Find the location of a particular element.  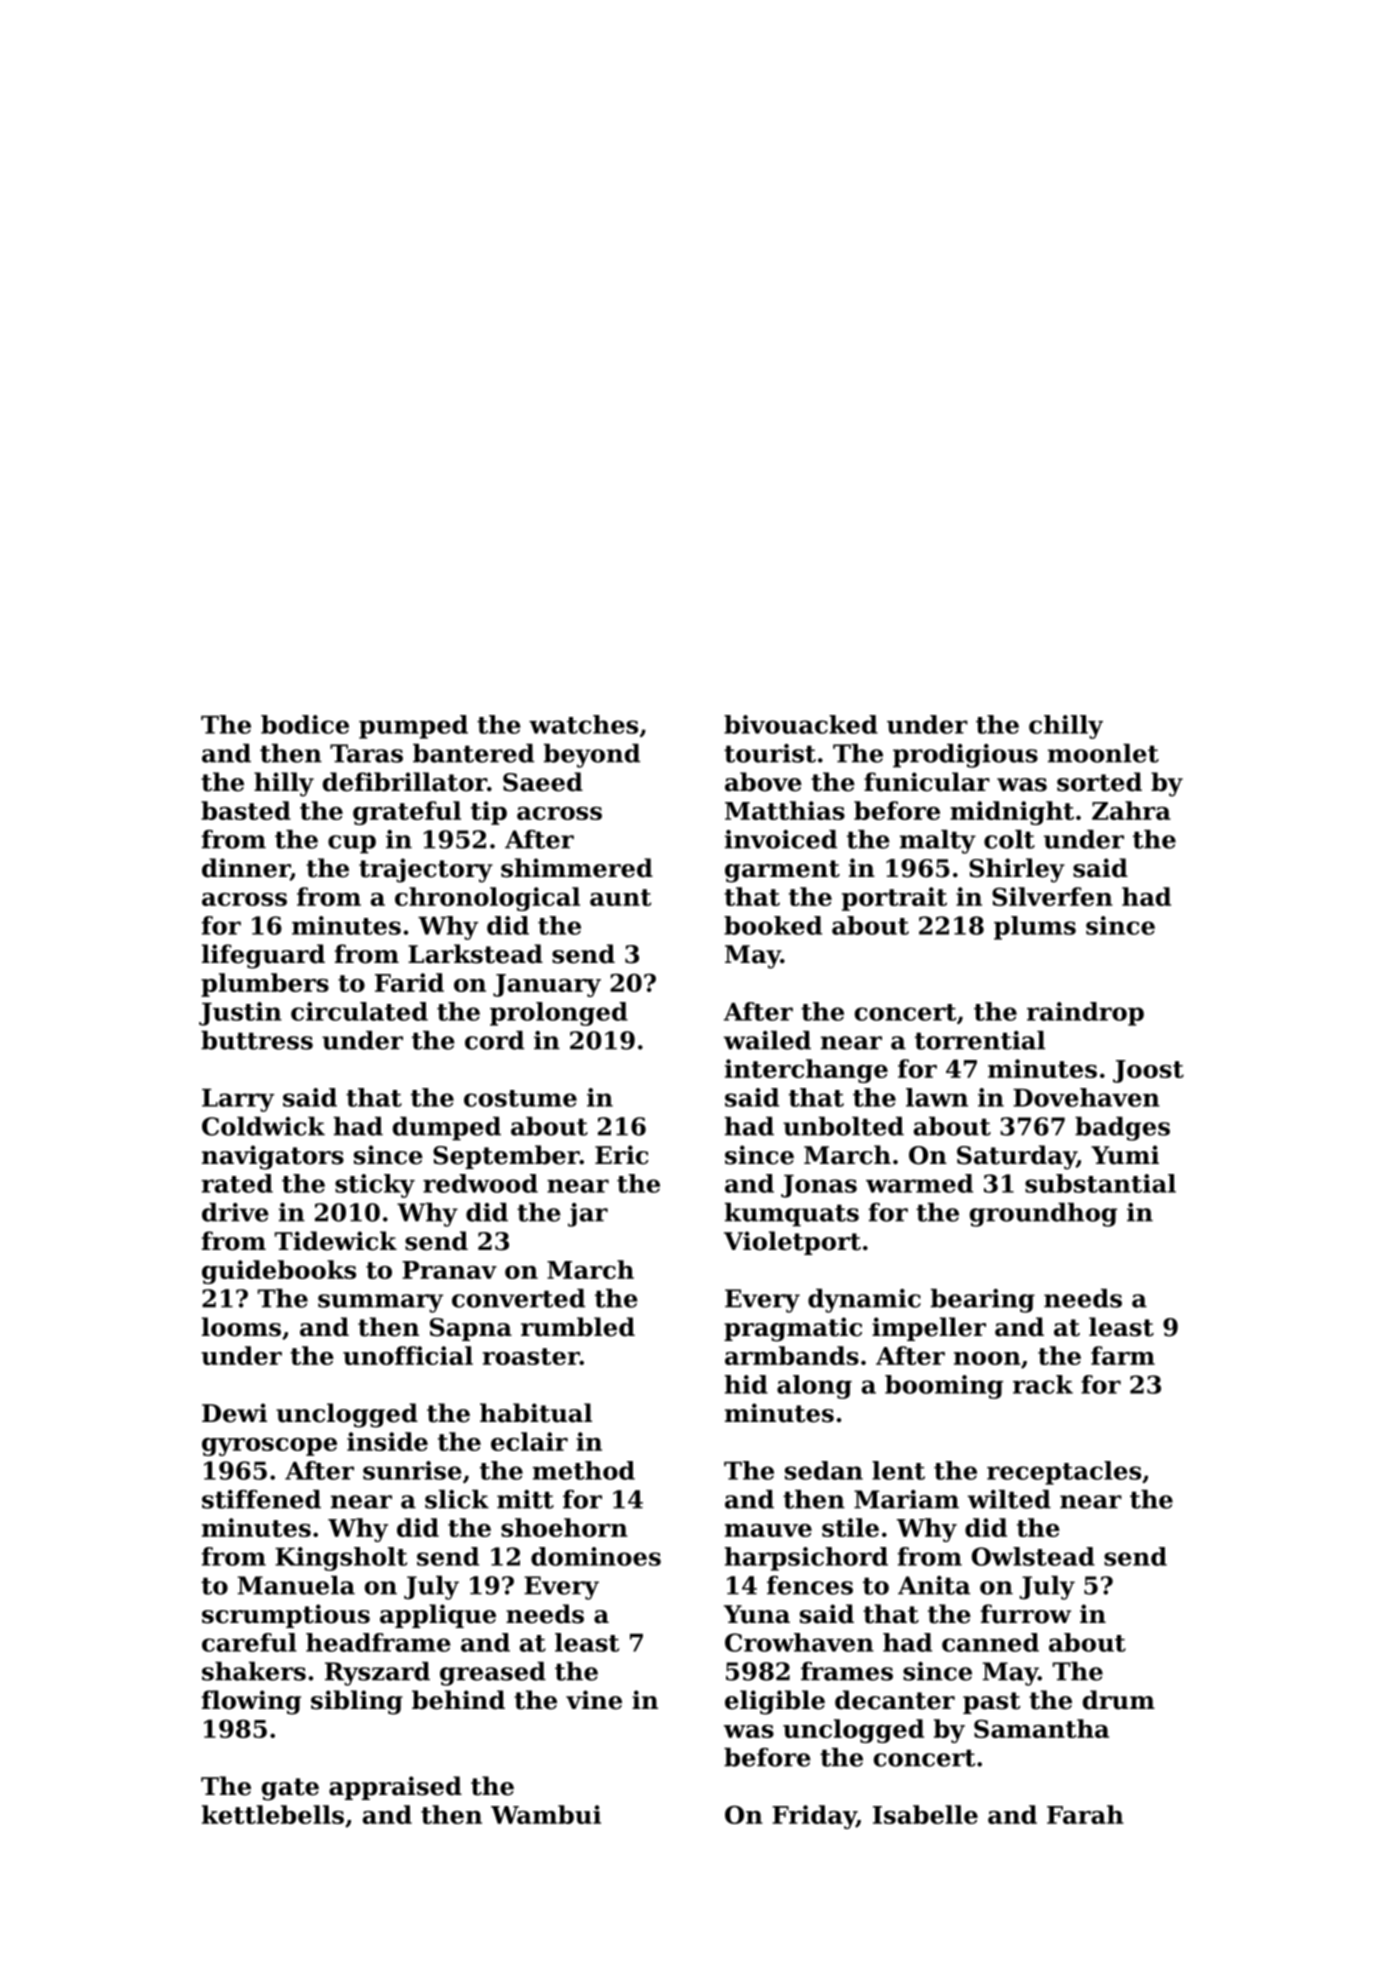

rumbled is located at coordinates (578, 1327).
